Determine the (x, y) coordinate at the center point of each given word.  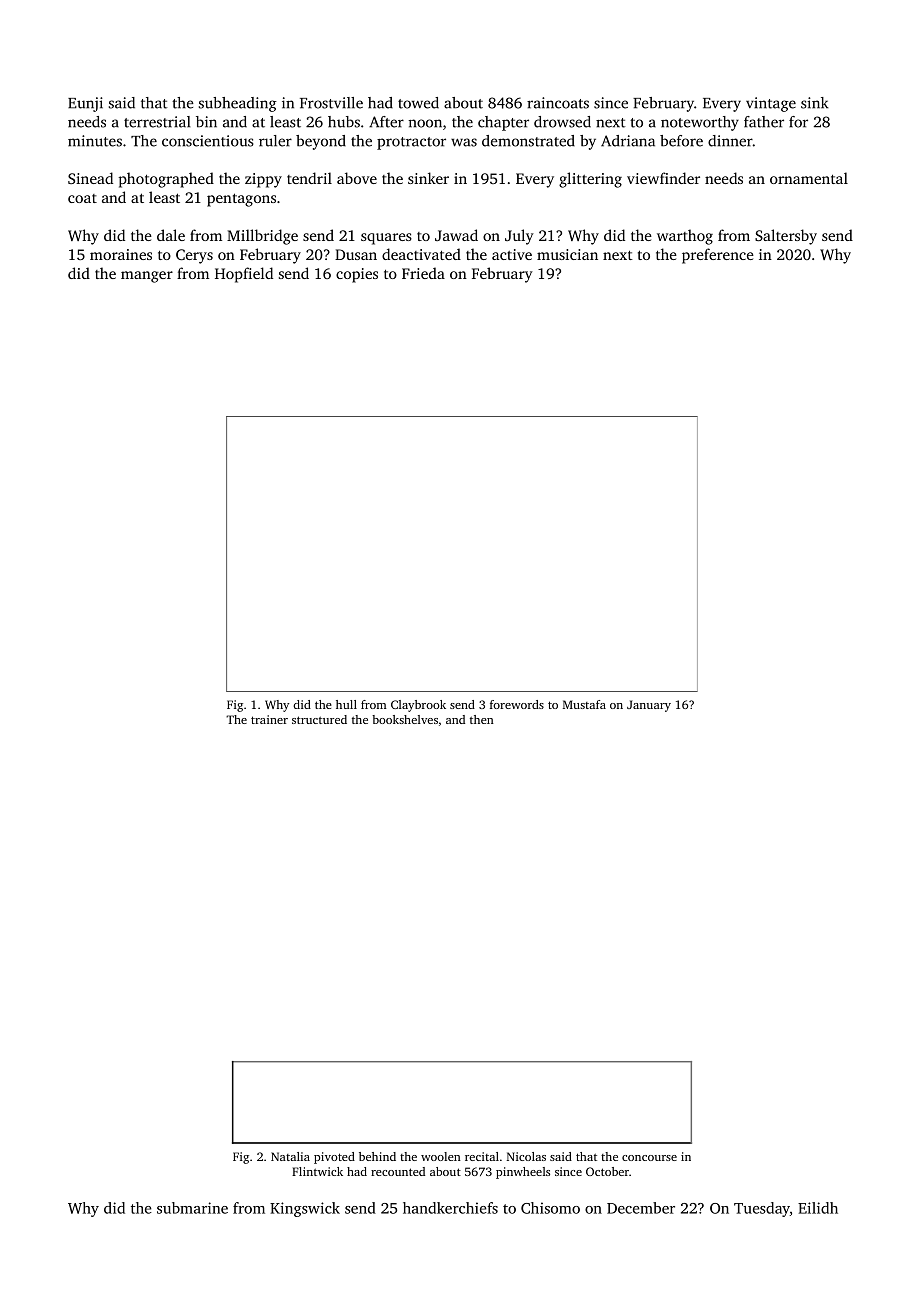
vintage (771, 104)
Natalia (290, 1156)
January (649, 706)
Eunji (85, 104)
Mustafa (584, 704)
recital (482, 1156)
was (464, 142)
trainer (269, 719)
